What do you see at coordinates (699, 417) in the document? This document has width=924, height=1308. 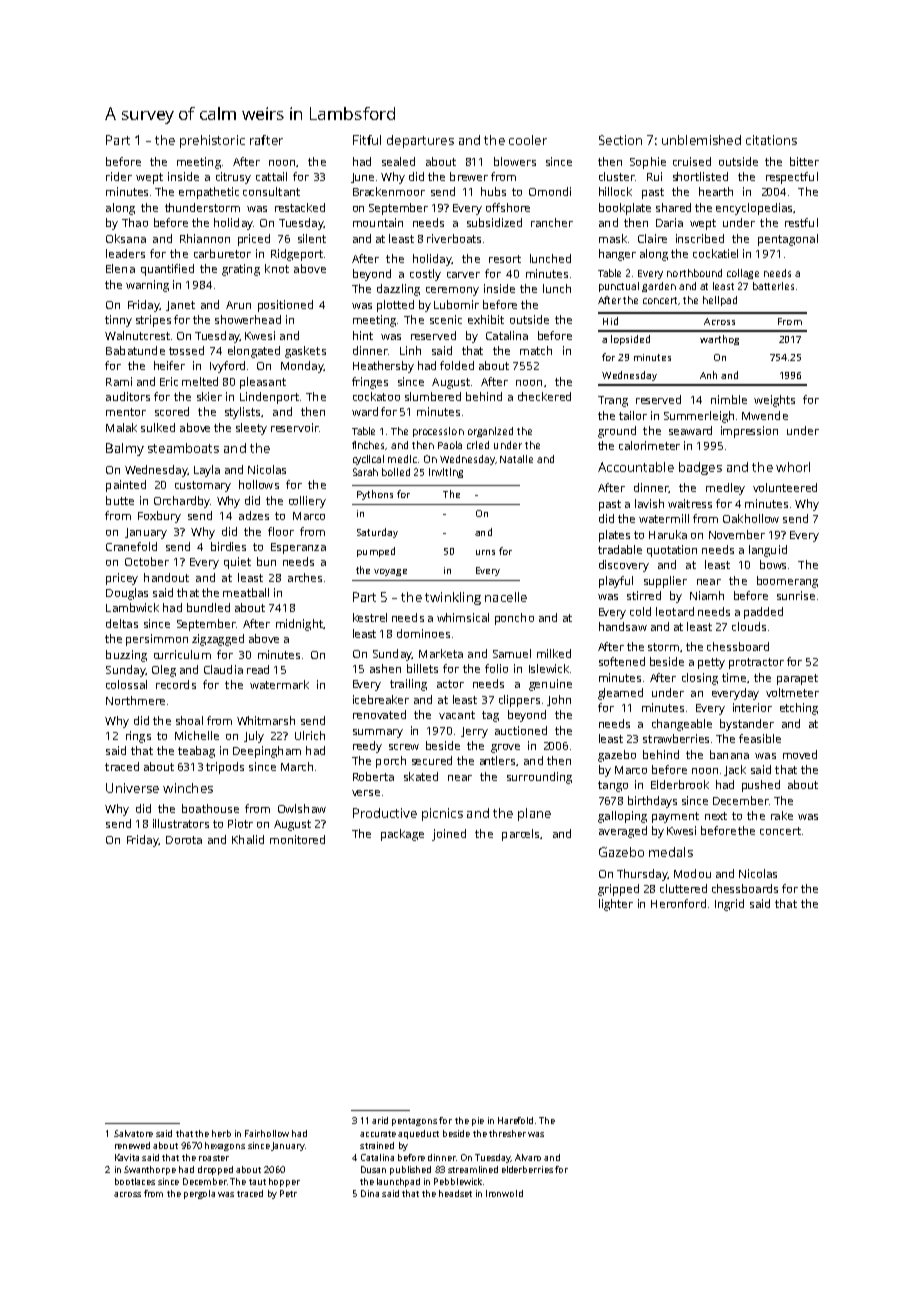 I see `Summerleigh` at bounding box center [699, 417].
